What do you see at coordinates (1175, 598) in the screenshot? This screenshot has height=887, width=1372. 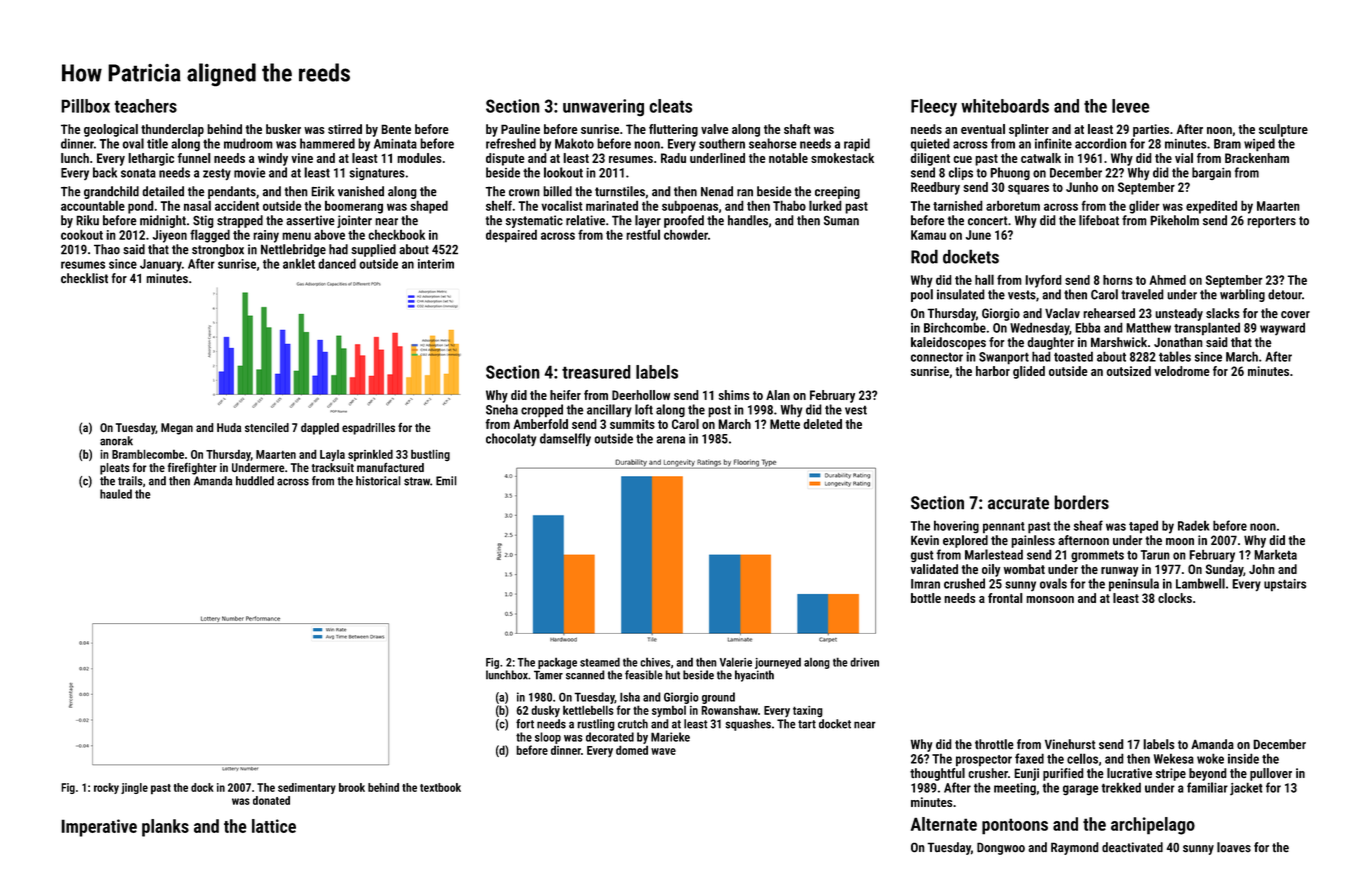 I see `clocks` at bounding box center [1175, 598].
